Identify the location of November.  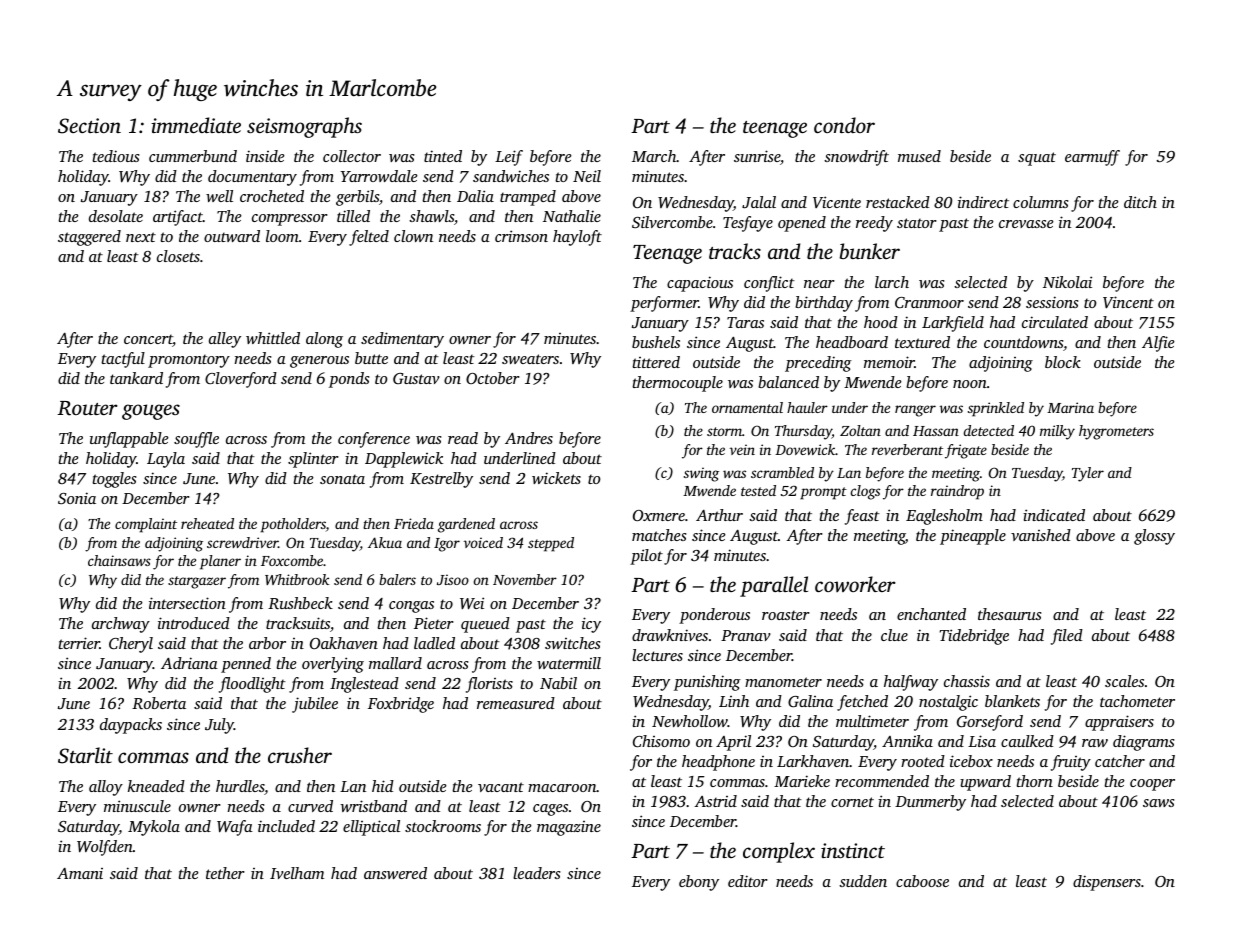
(525, 579).
